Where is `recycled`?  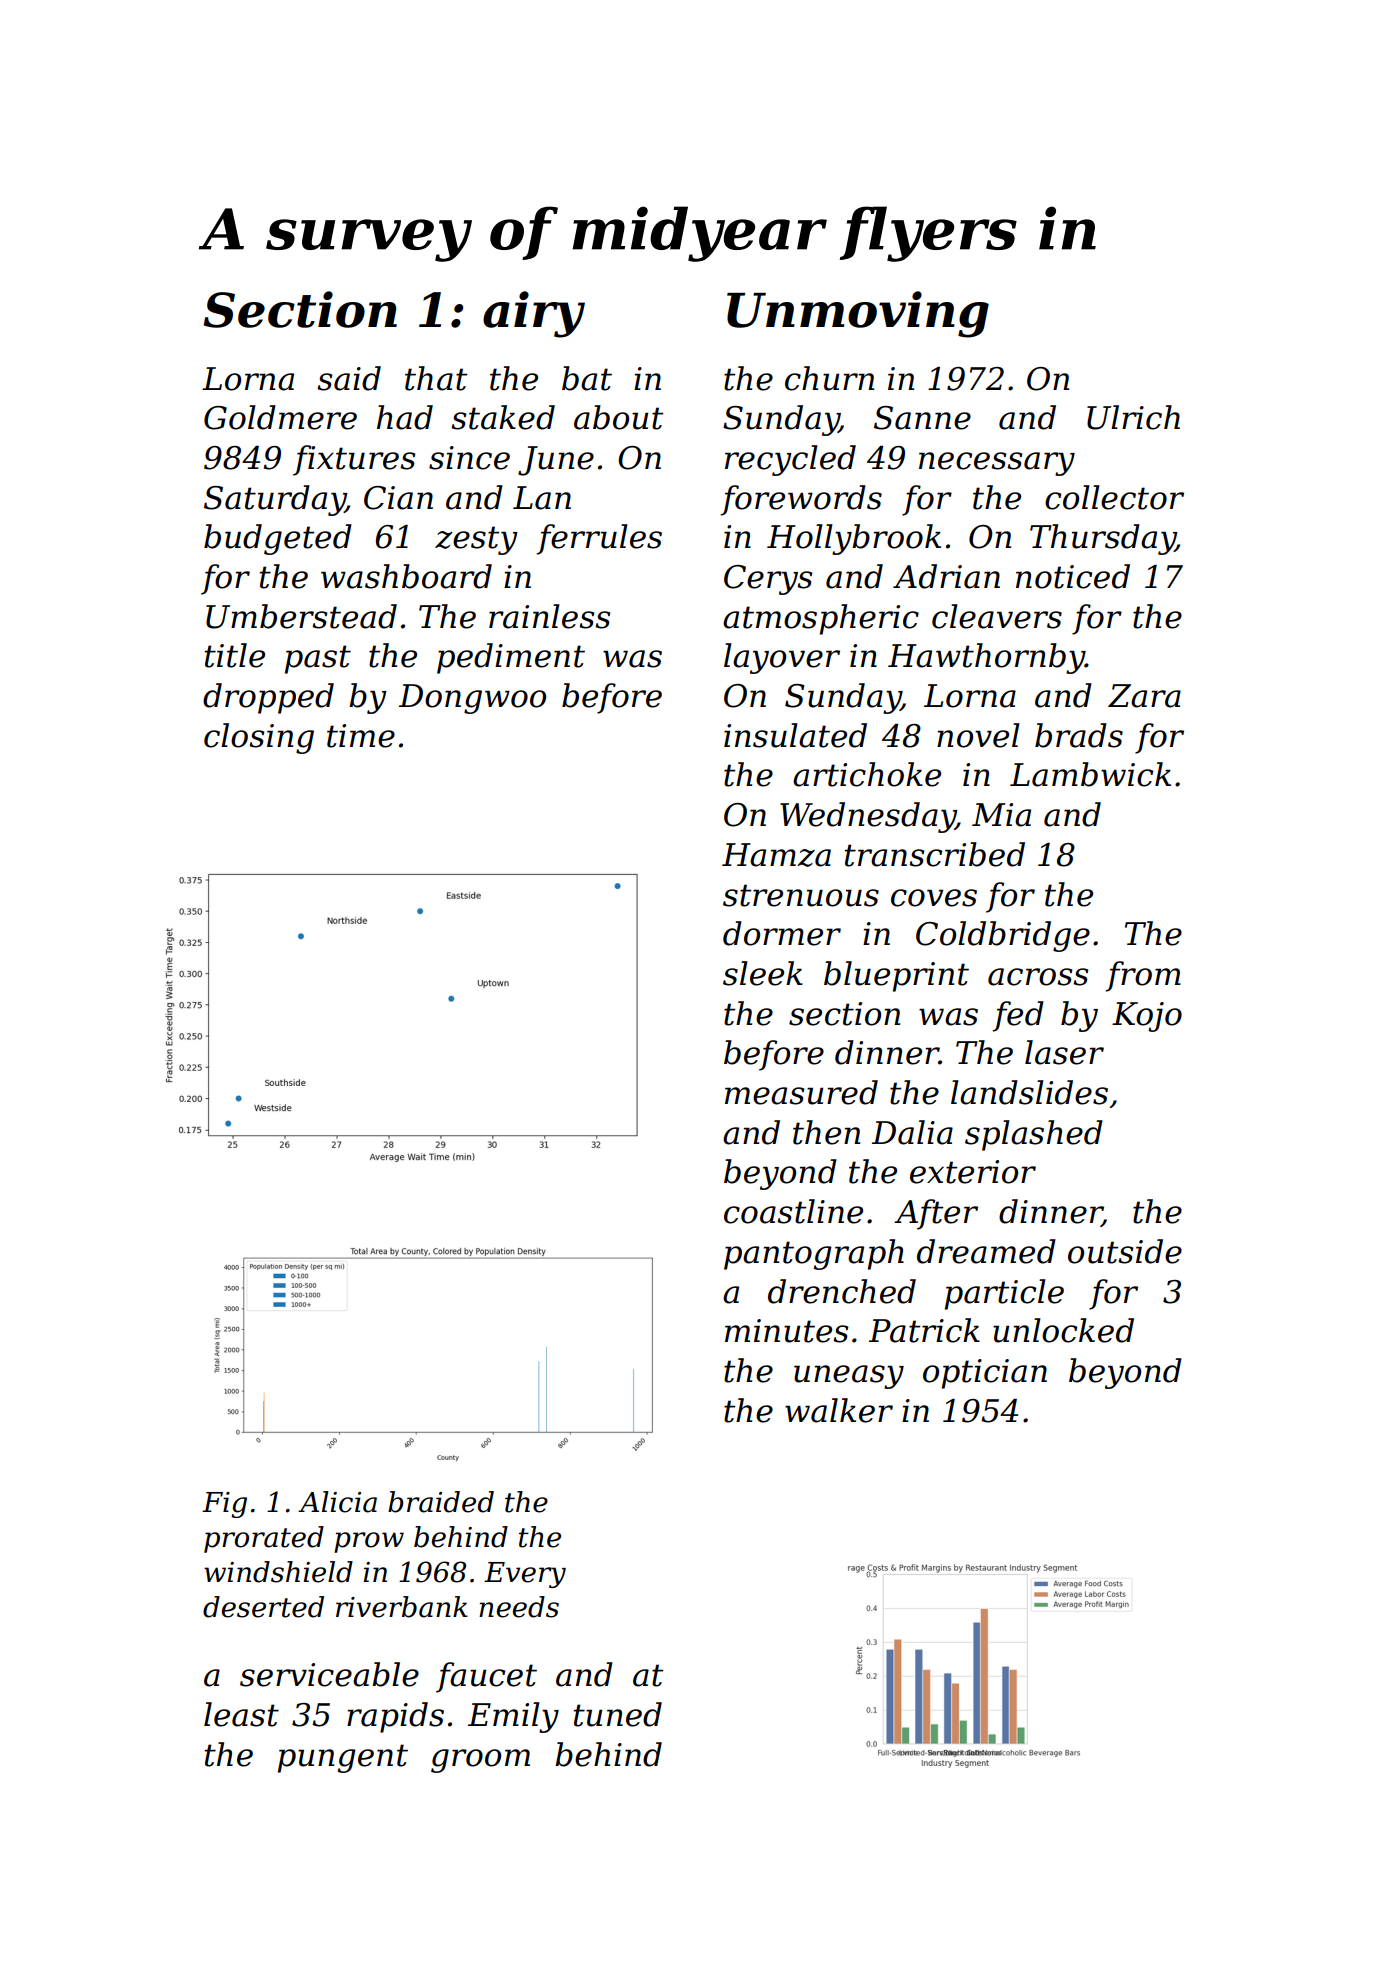
recycled is located at coordinates (790, 460).
